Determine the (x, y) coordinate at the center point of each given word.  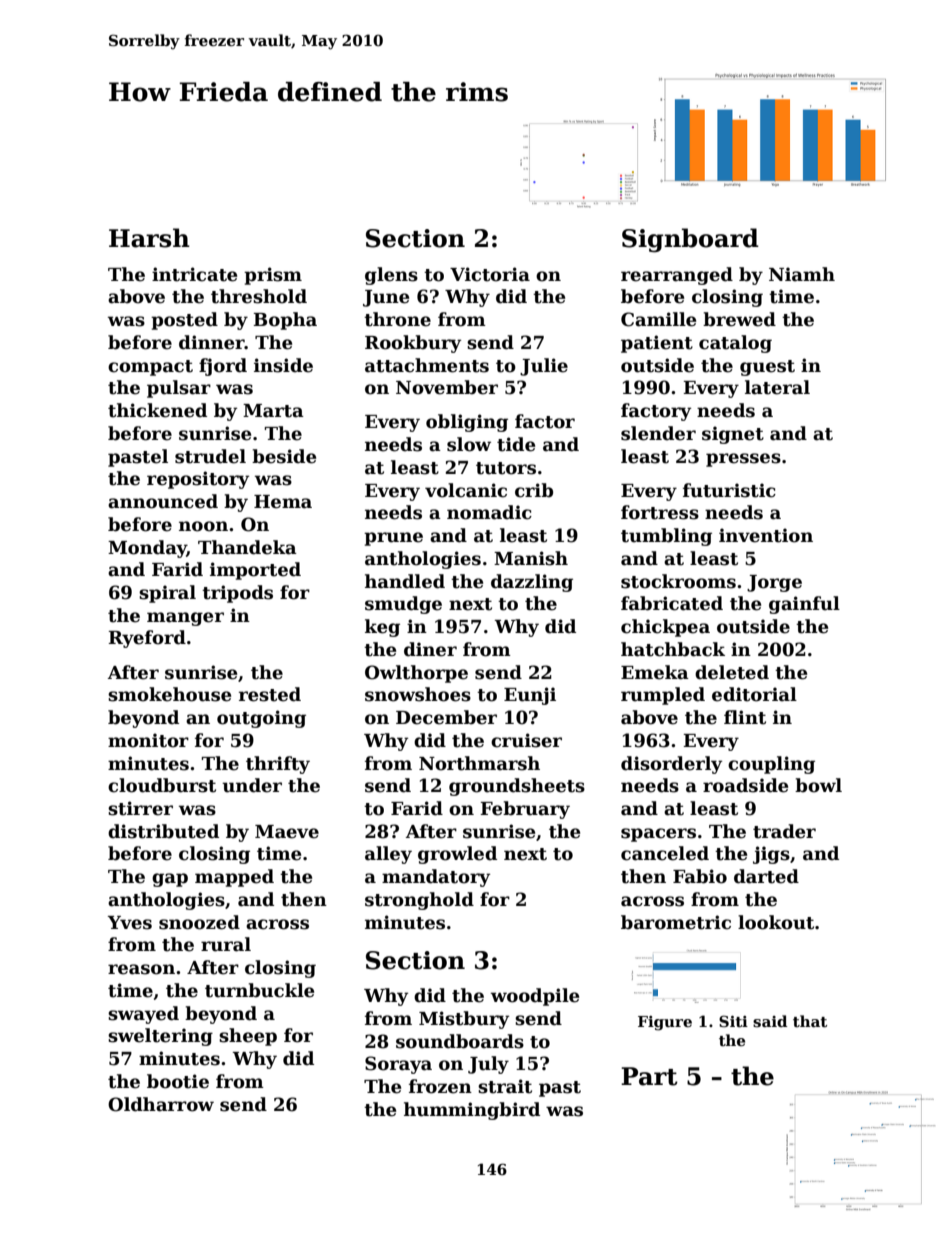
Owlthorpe (416, 674)
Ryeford (147, 639)
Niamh (802, 274)
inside (283, 365)
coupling (771, 765)
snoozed (199, 922)
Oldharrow (161, 1104)
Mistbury (464, 1020)
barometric (676, 922)
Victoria (490, 274)
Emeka (655, 672)
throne (397, 319)
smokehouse (169, 694)
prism (273, 276)
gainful (804, 605)
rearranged (677, 276)
